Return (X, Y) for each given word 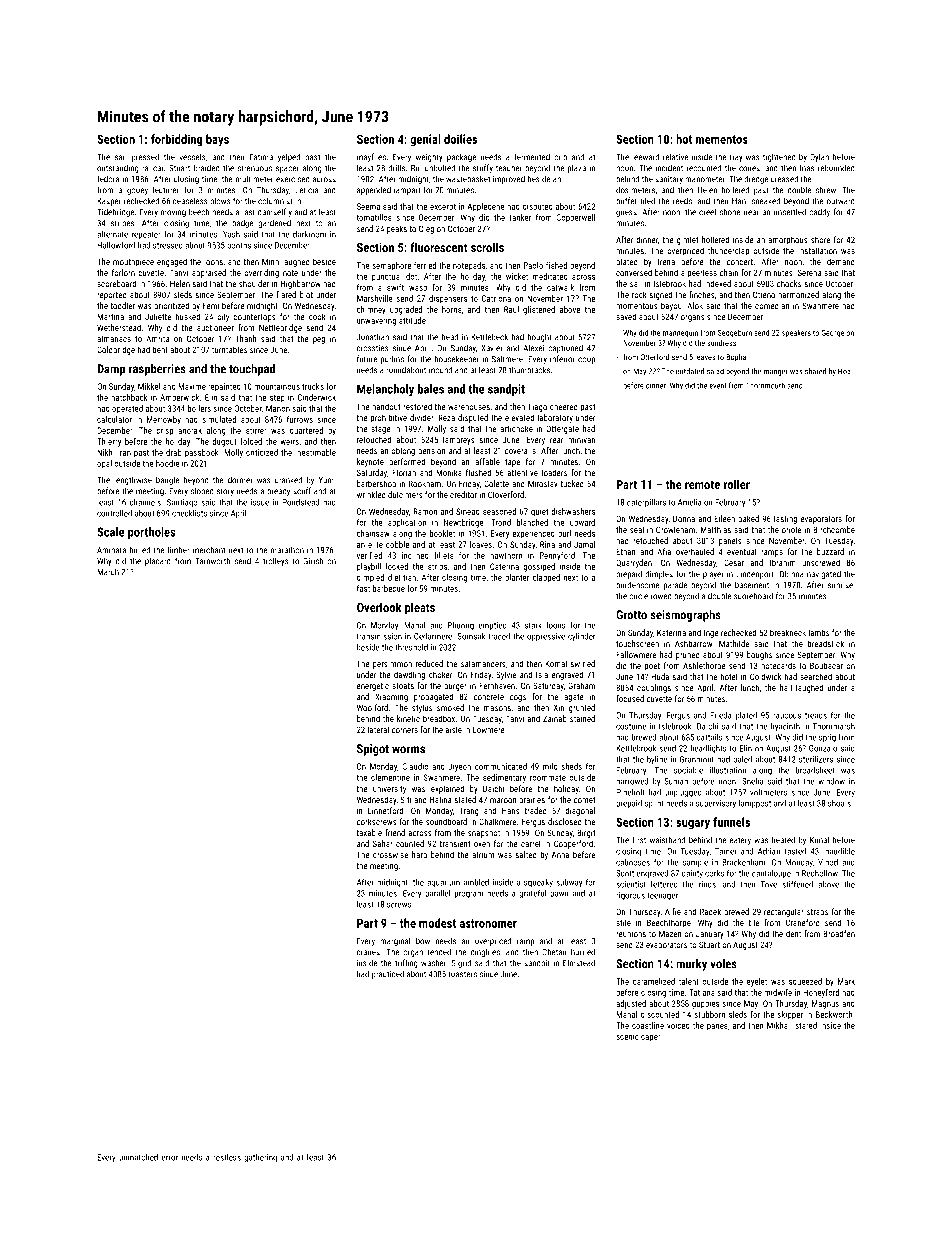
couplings (654, 688)
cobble (397, 544)
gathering (260, 1158)
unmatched (138, 1157)
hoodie (168, 463)
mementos (722, 139)
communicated (501, 766)
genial (425, 140)
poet (652, 667)
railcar (153, 168)
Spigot (373, 750)
